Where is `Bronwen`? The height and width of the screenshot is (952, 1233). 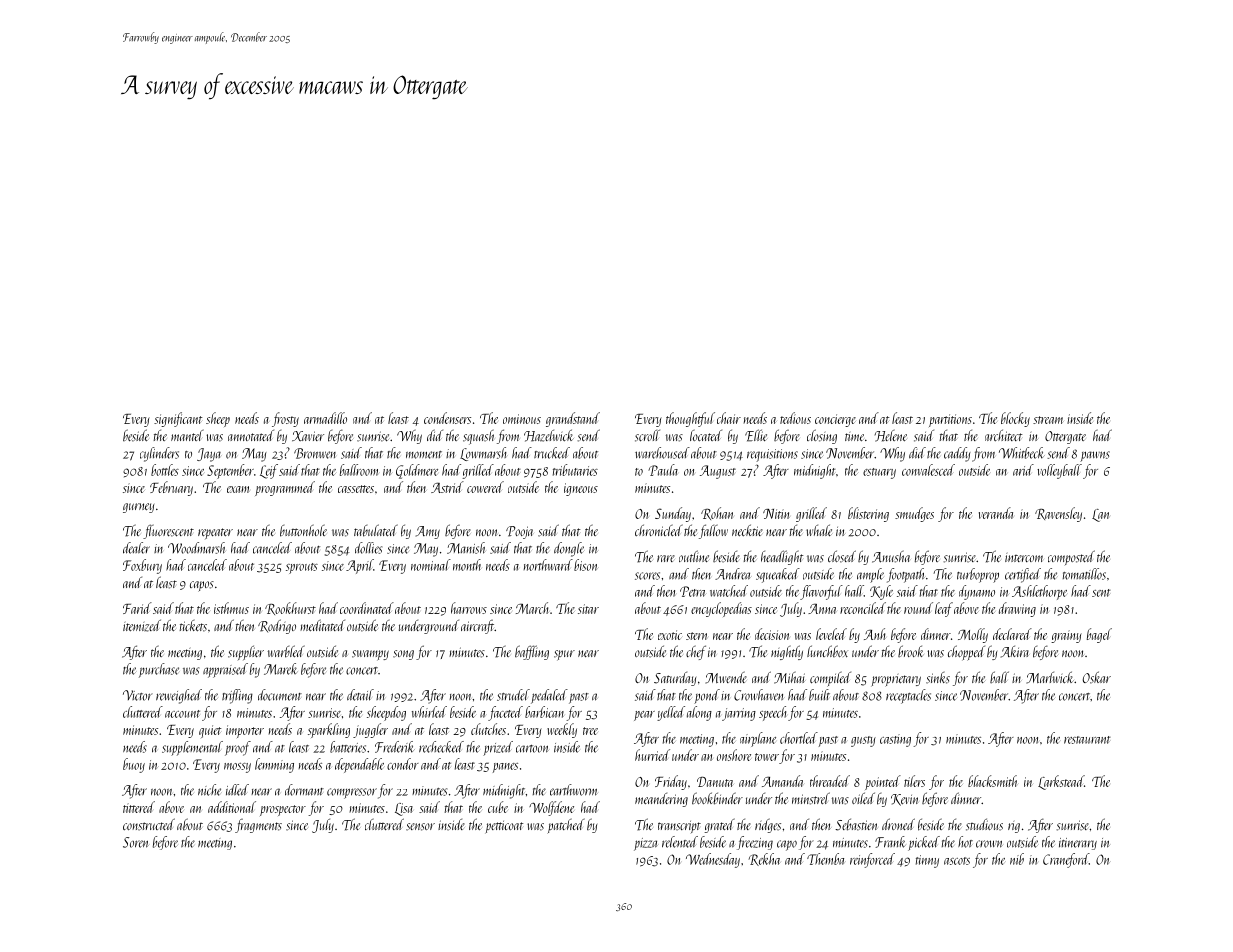
Bronwen is located at coordinates (315, 453).
